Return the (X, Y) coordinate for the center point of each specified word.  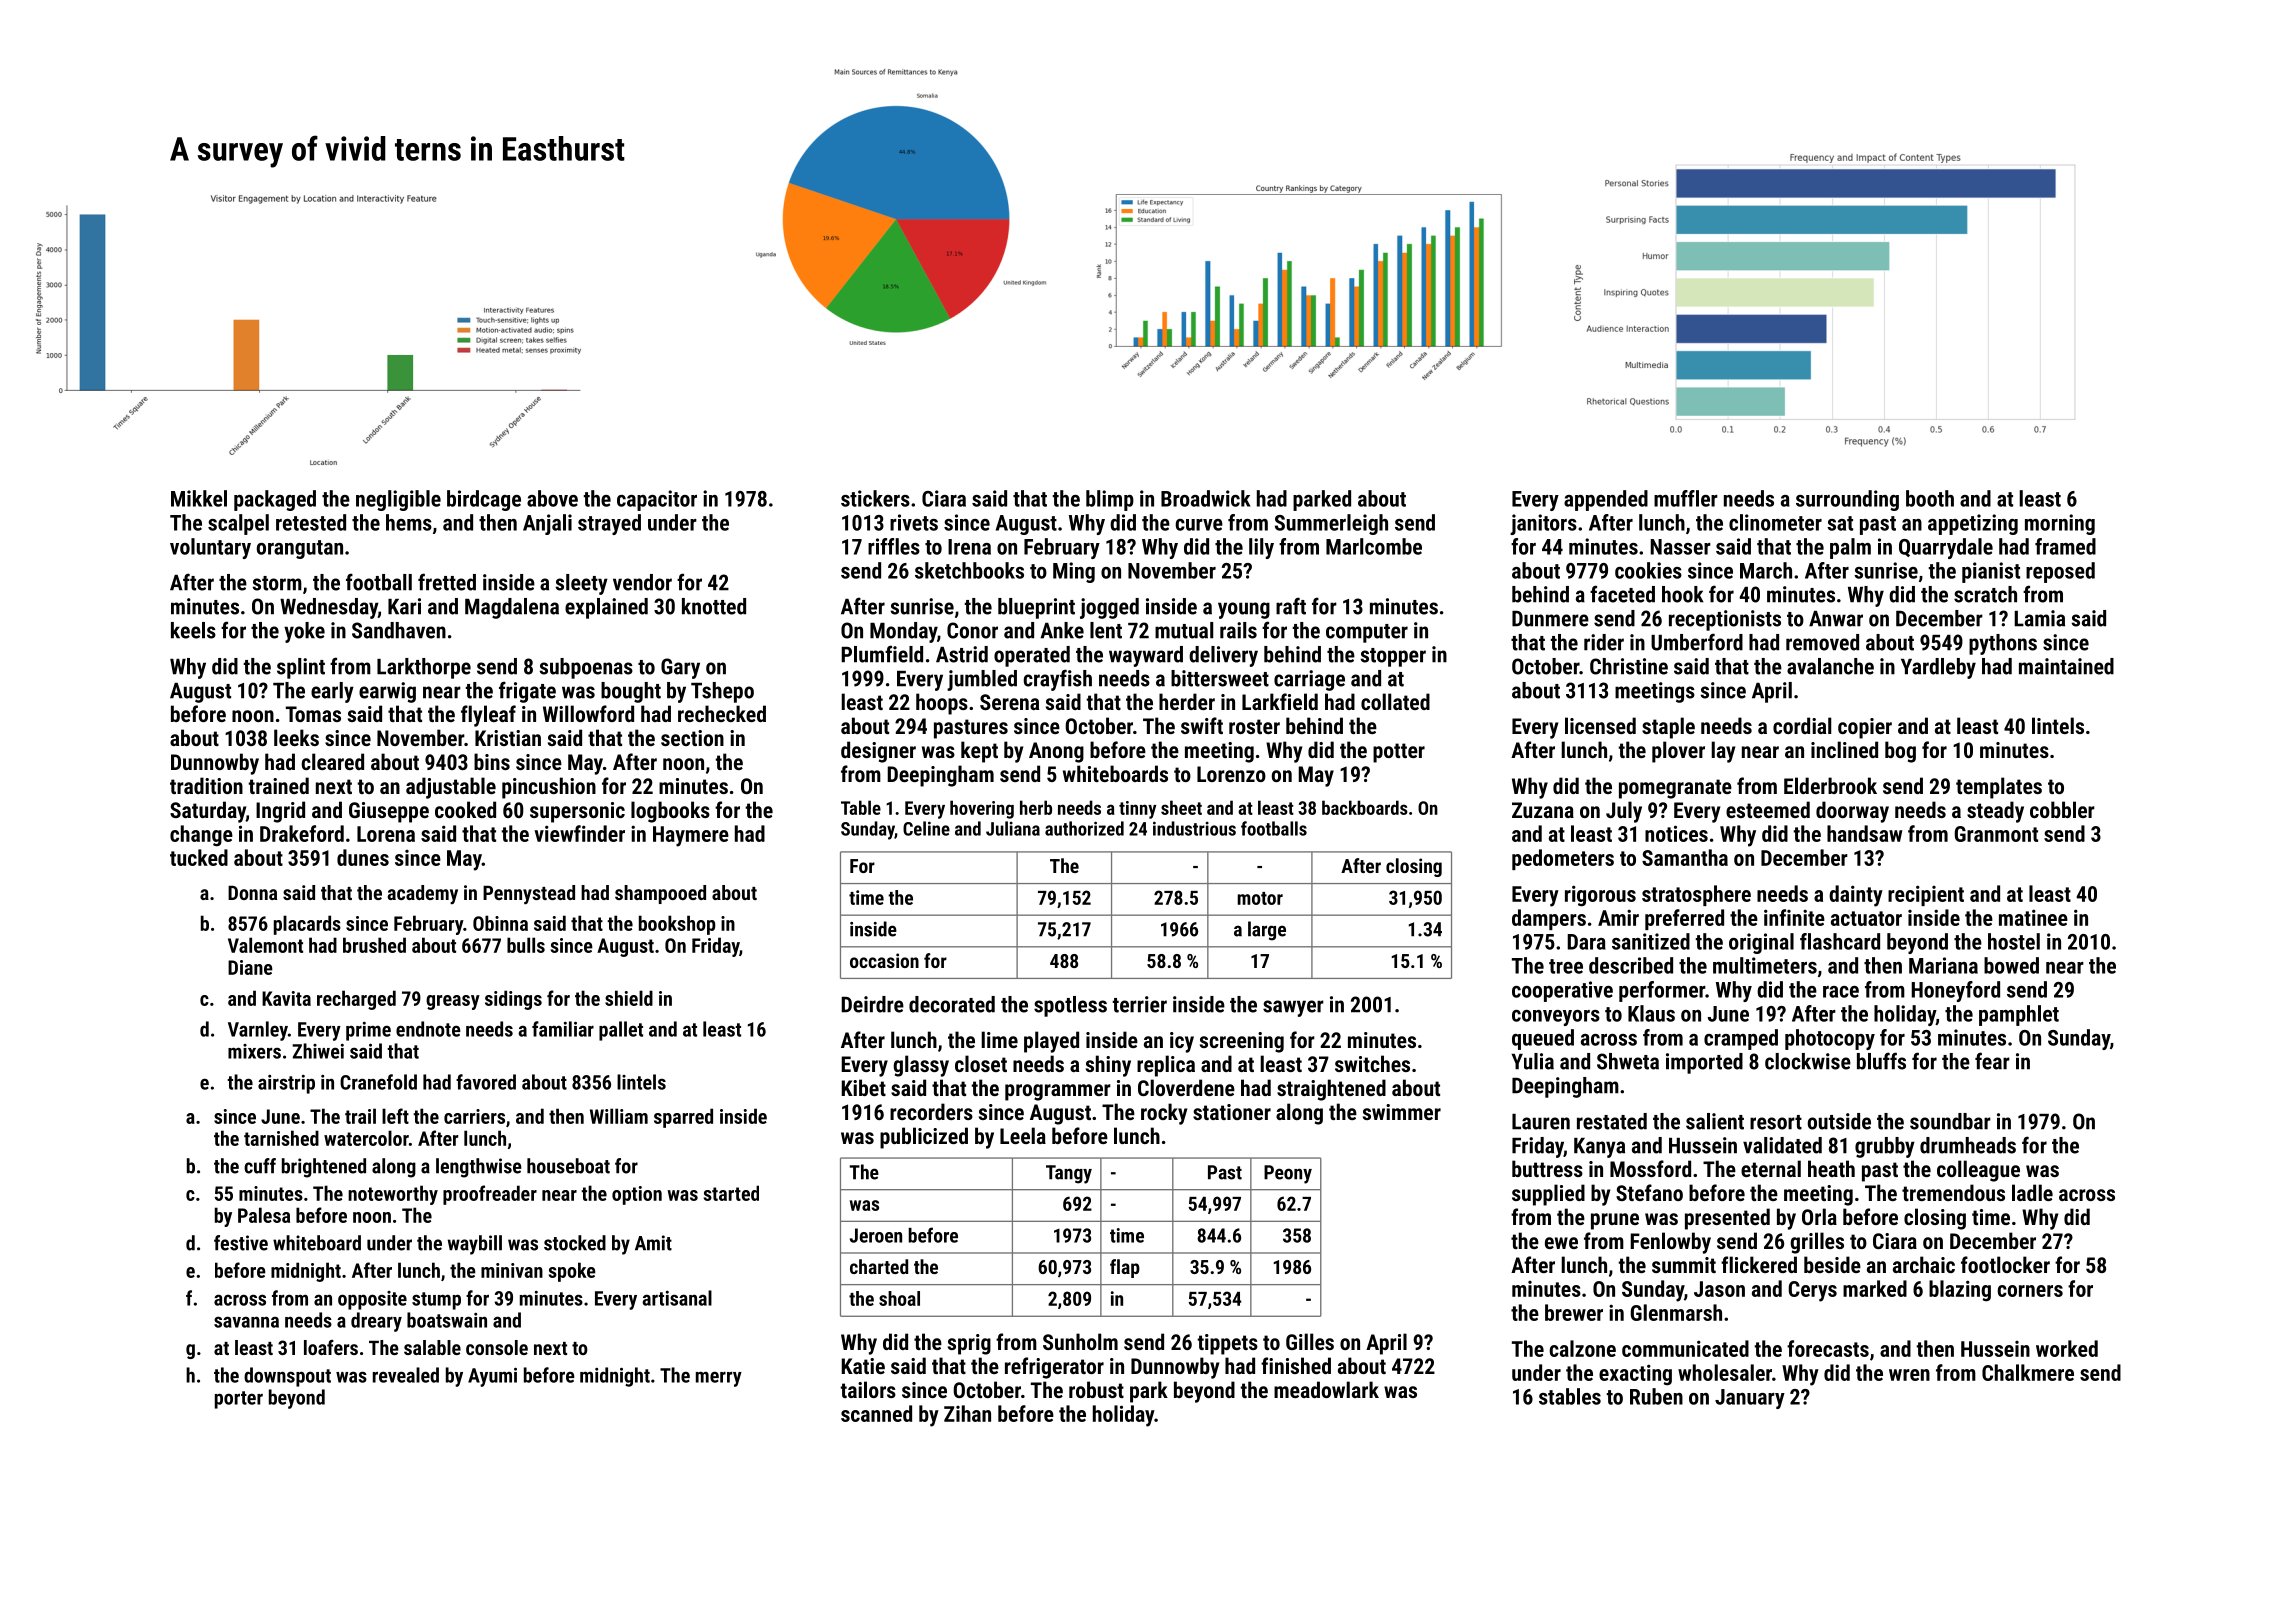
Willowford (588, 713)
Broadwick (1206, 498)
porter (239, 1400)
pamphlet (2019, 1015)
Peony (1288, 1174)
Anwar (1836, 618)
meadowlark (1326, 1389)
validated (1782, 1145)
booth (1930, 498)
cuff (260, 1166)
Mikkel (199, 498)
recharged (356, 1000)
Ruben (1656, 1396)
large (1267, 931)
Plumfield (882, 654)
